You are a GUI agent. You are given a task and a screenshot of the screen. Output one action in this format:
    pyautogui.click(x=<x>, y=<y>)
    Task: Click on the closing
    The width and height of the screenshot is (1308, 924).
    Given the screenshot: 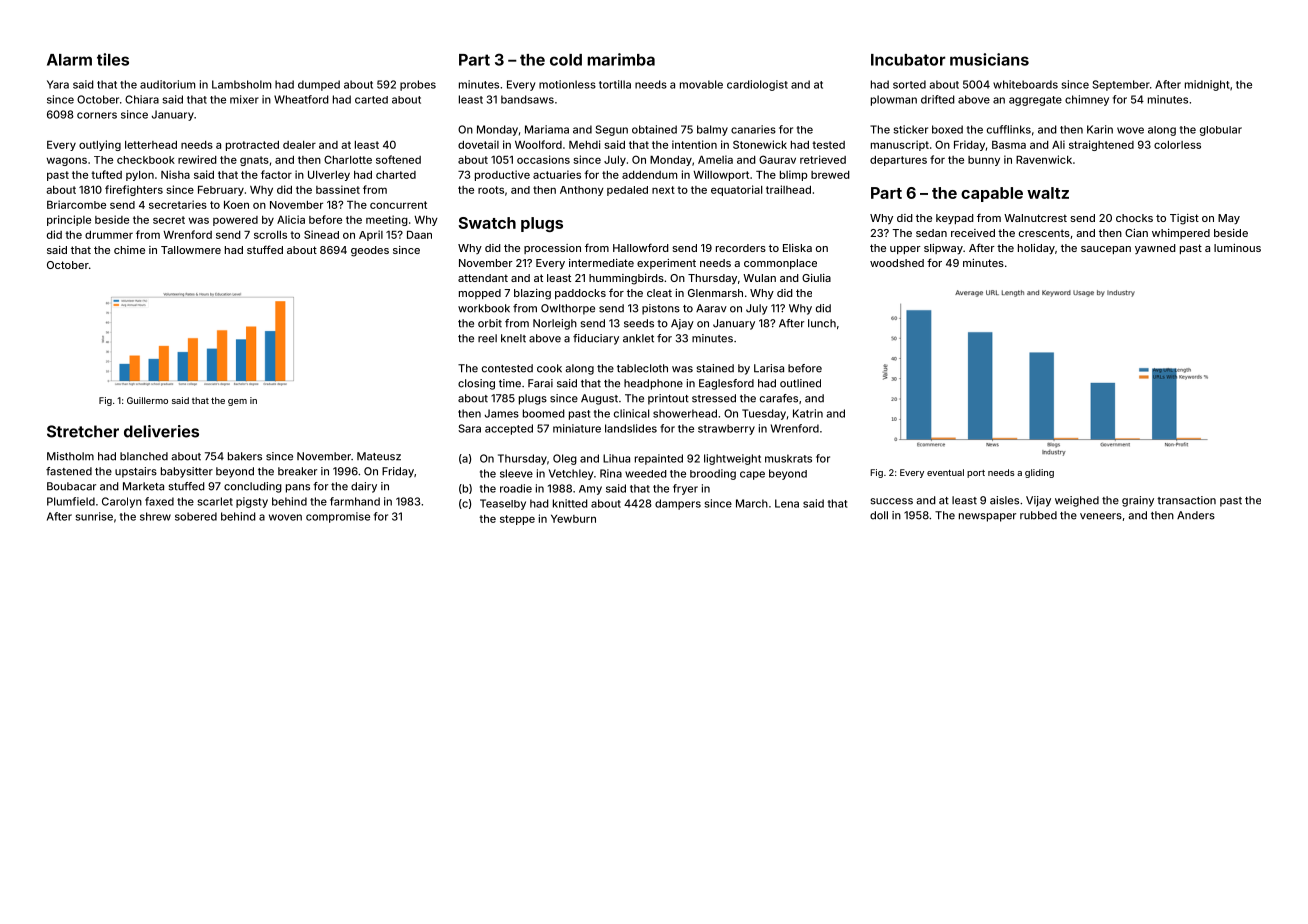 What is the action you would take?
    pyautogui.click(x=476, y=384)
